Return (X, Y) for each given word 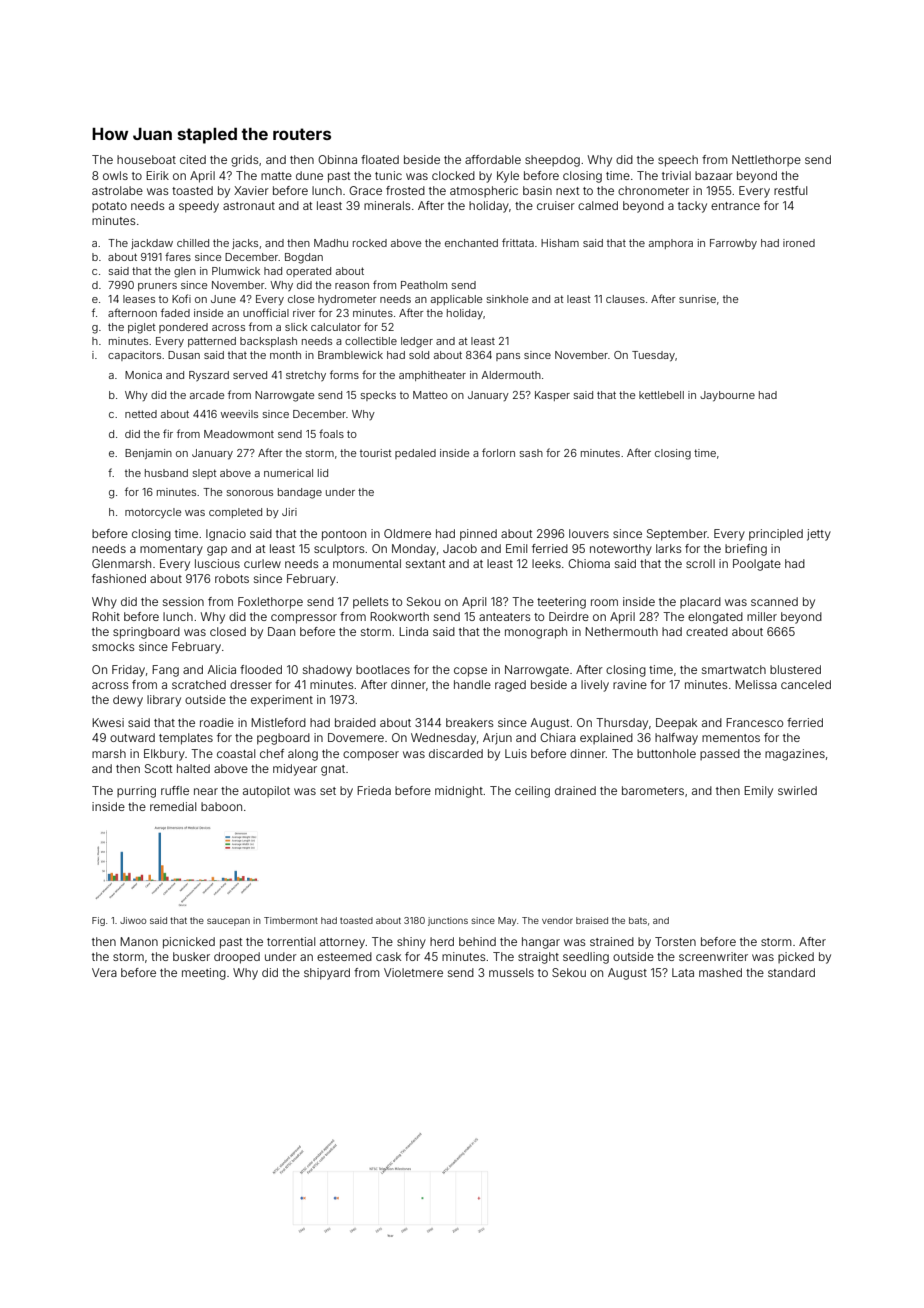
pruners (157, 287)
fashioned (119, 578)
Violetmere (413, 972)
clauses (625, 299)
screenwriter (713, 956)
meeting (204, 974)
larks (669, 548)
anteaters (505, 617)
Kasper (552, 396)
